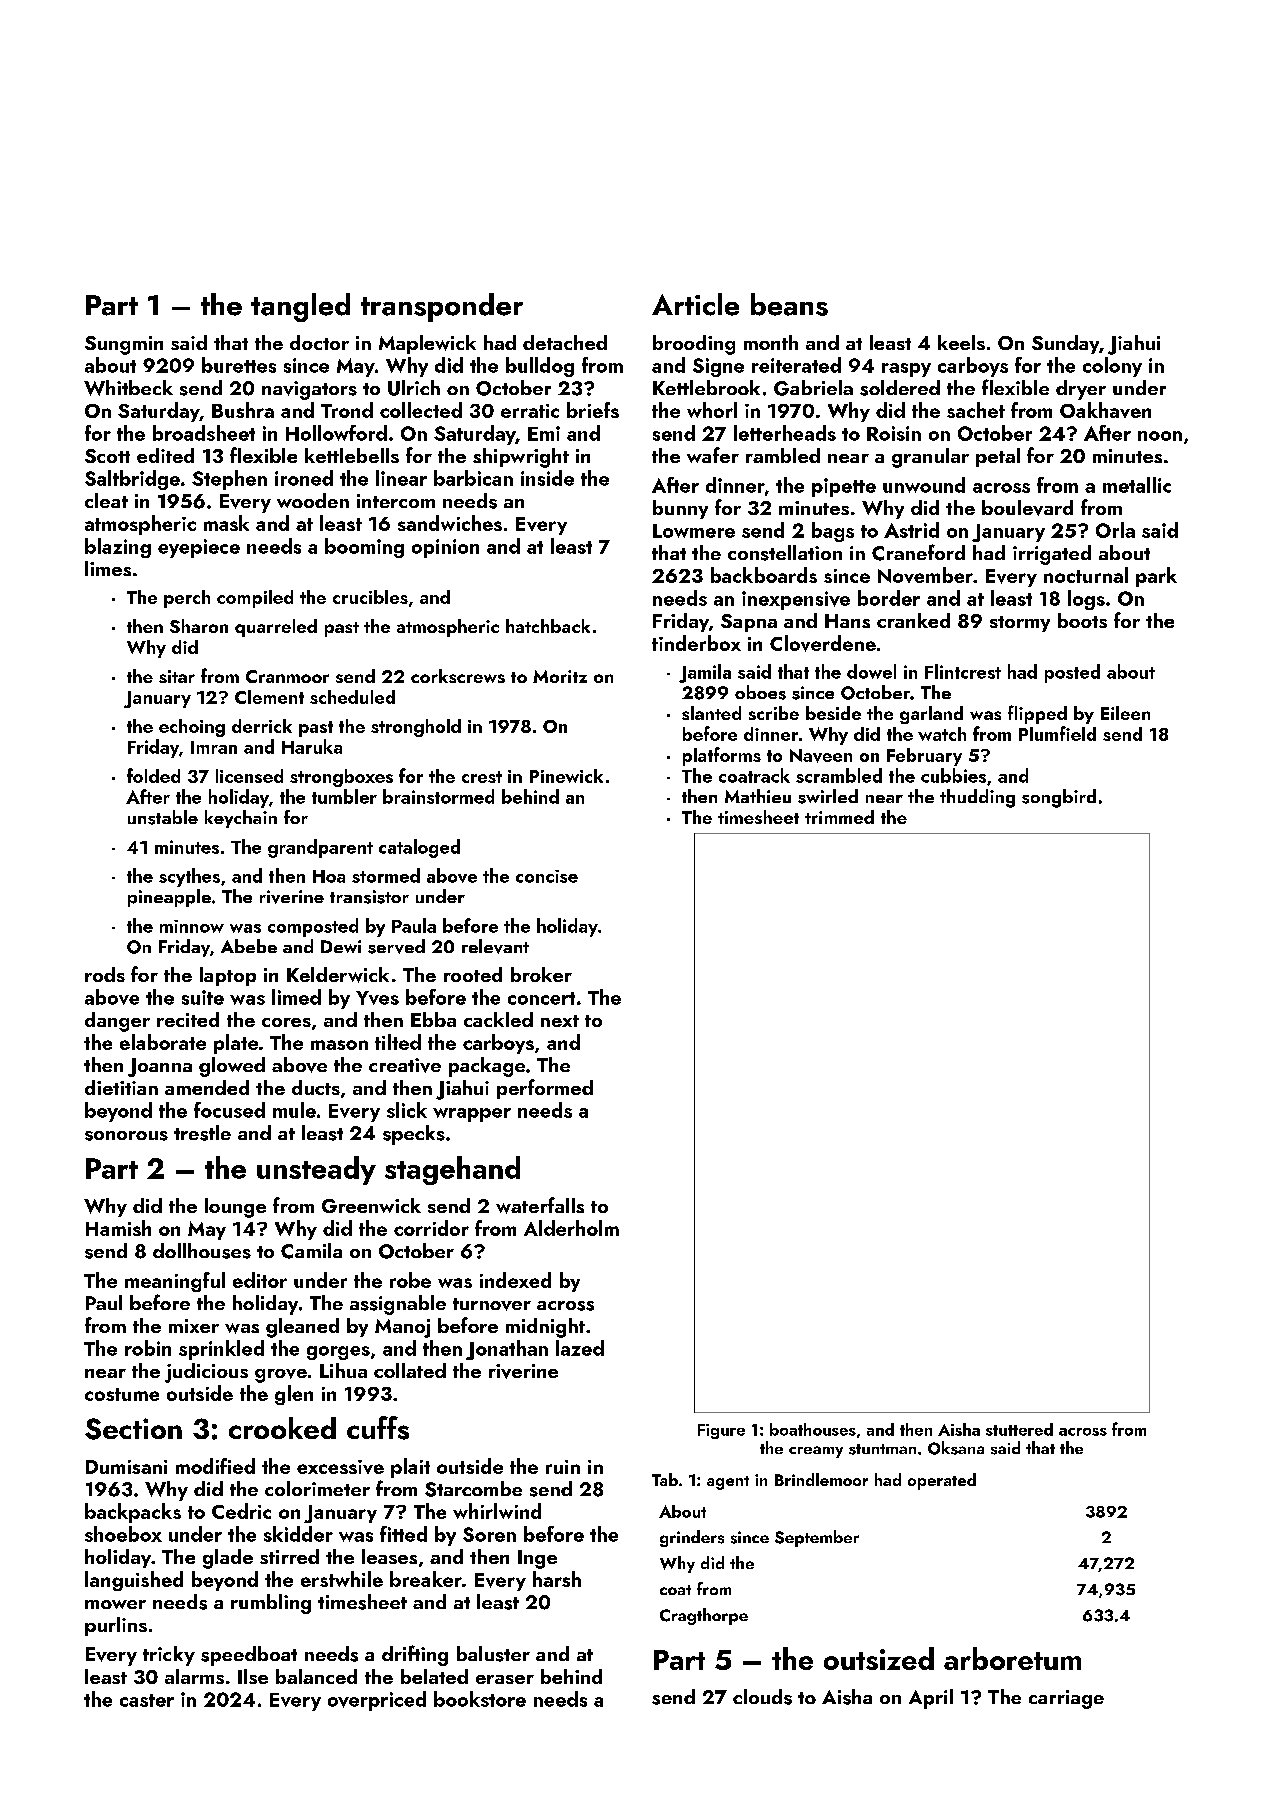  I want to click on caster, so click(147, 1700).
